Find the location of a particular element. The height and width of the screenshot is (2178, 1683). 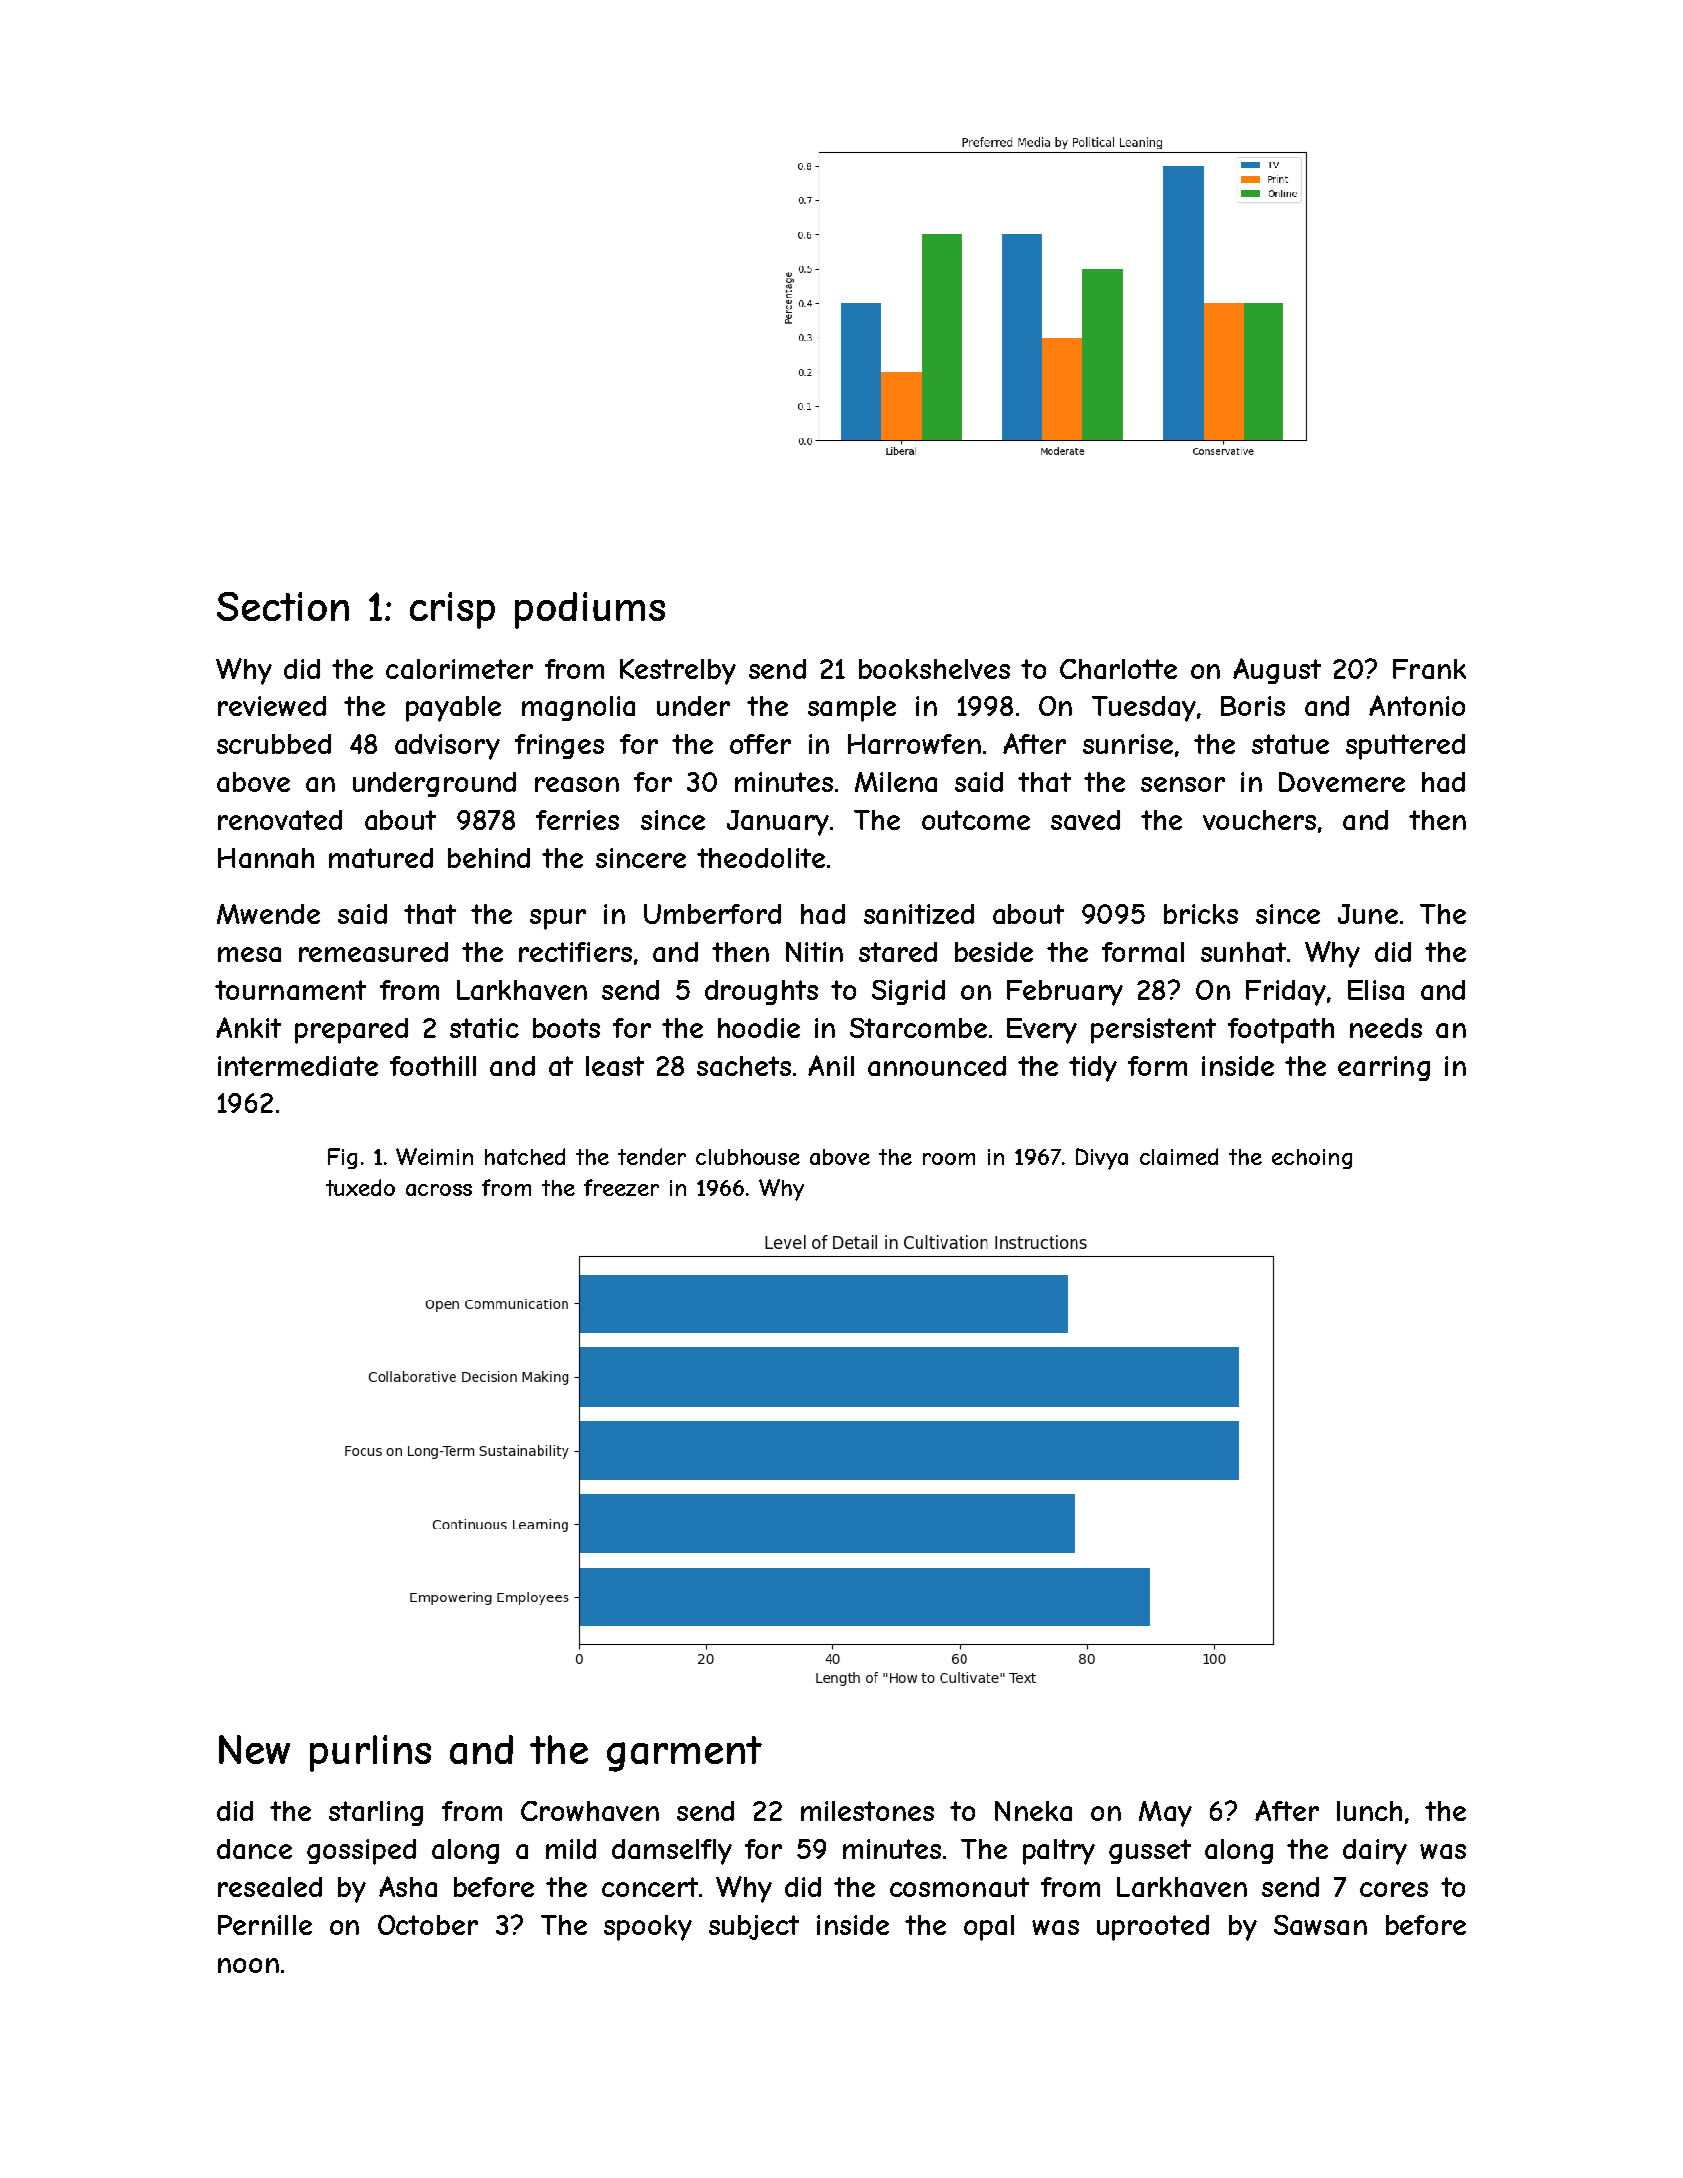

dairy is located at coordinates (1375, 1852).
